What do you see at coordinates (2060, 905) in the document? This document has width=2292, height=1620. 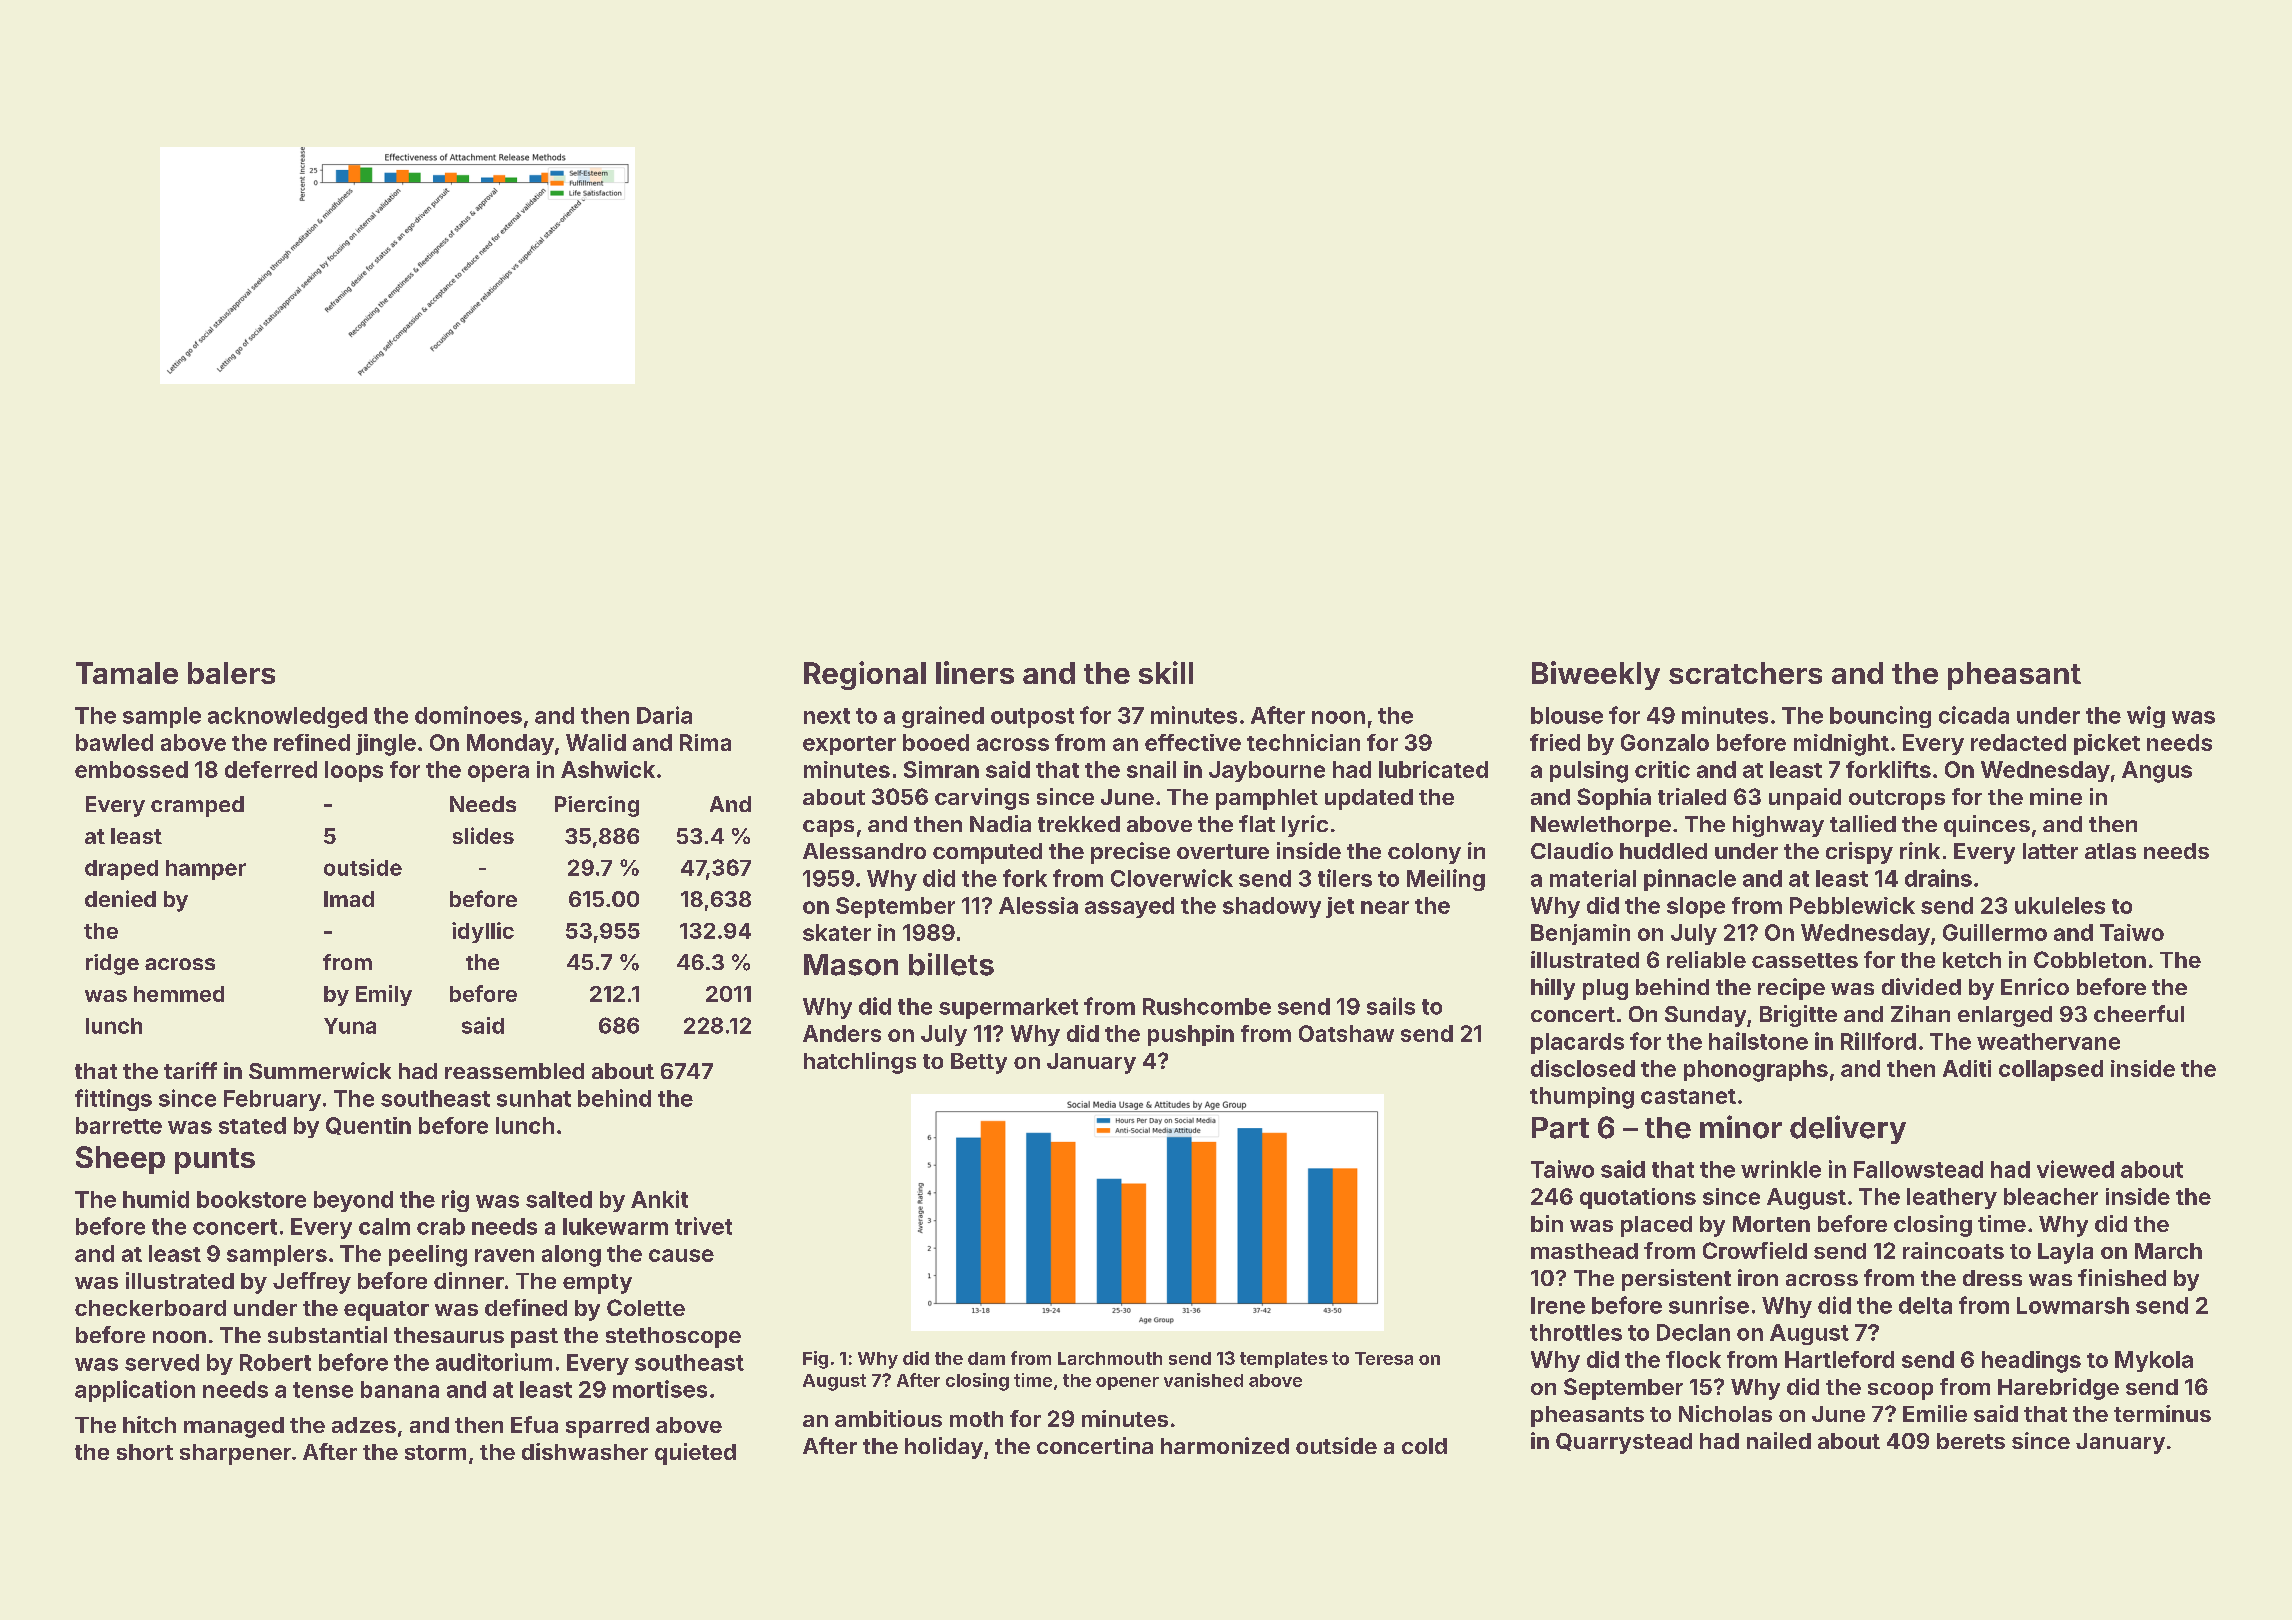 I see `ukuleles` at bounding box center [2060, 905].
